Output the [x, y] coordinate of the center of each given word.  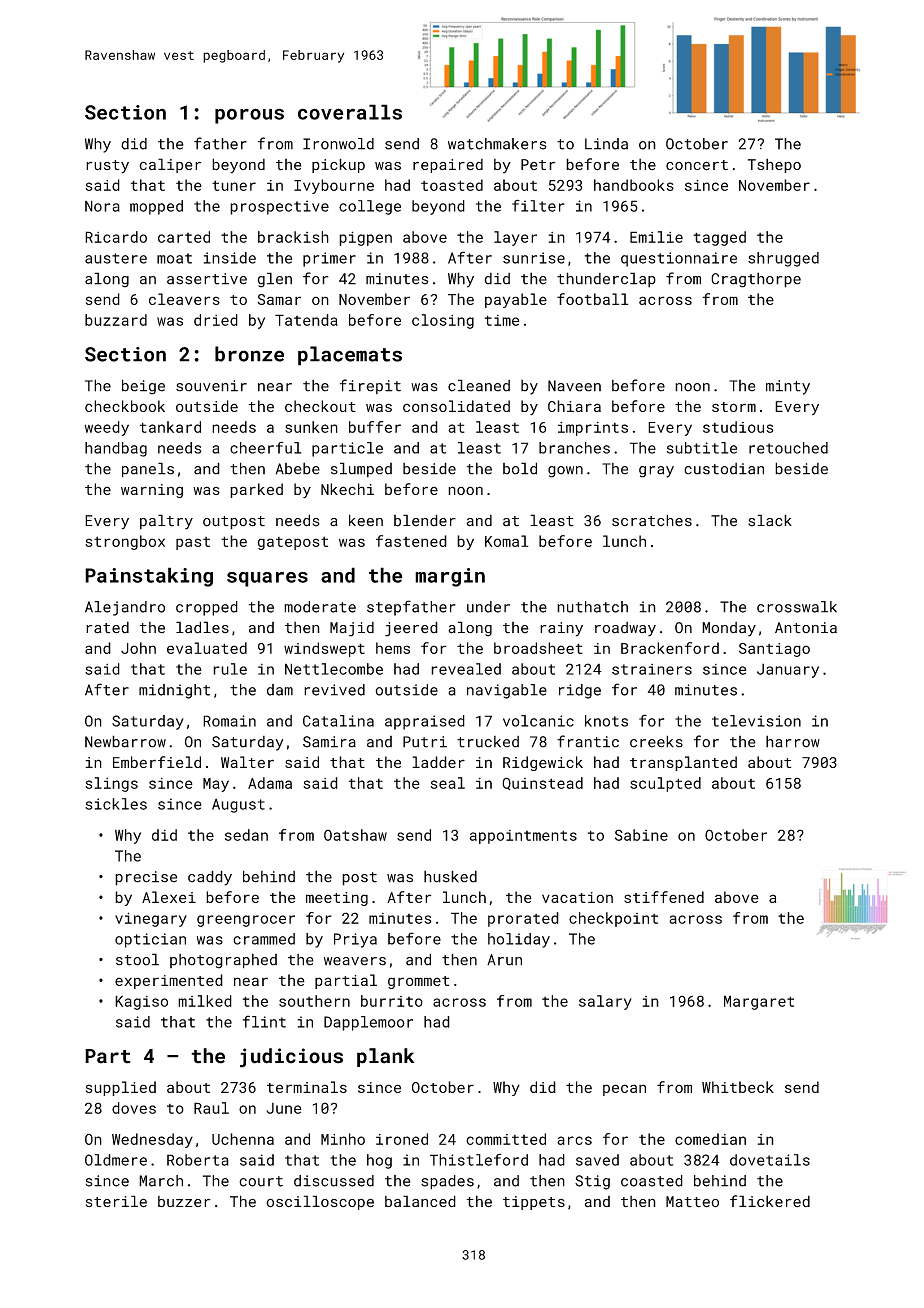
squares [267, 579]
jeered [411, 629]
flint [264, 1021]
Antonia [806, 628]
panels [148, 470]
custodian [724, 469]
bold [520, 468]
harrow [793, 741]
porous [249, 116]
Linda [606, 144]
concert [697, 165]
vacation [577, 897]
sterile [116, 1201]
